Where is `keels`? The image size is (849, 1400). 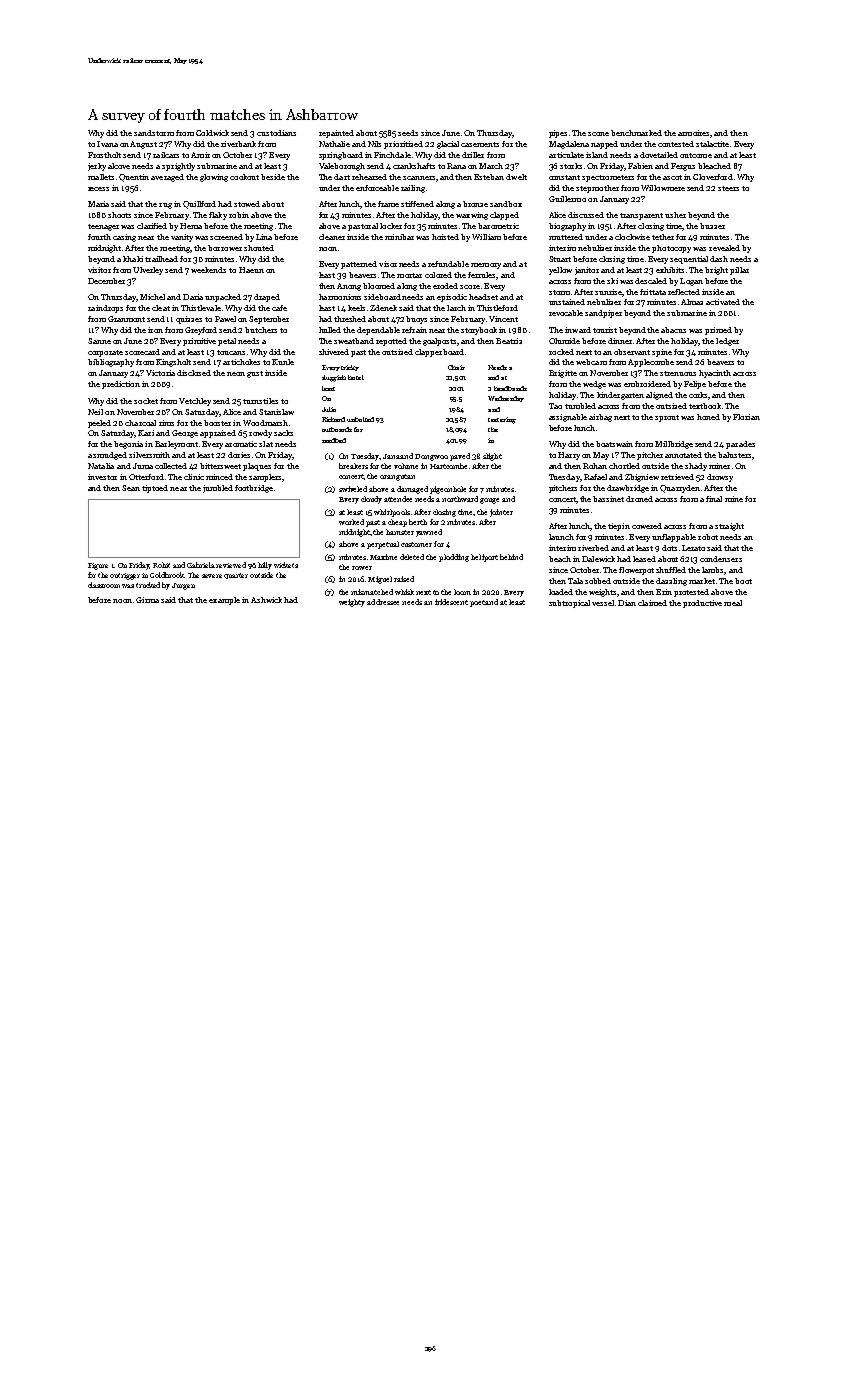 keels is located at coordinates (356, 308).
